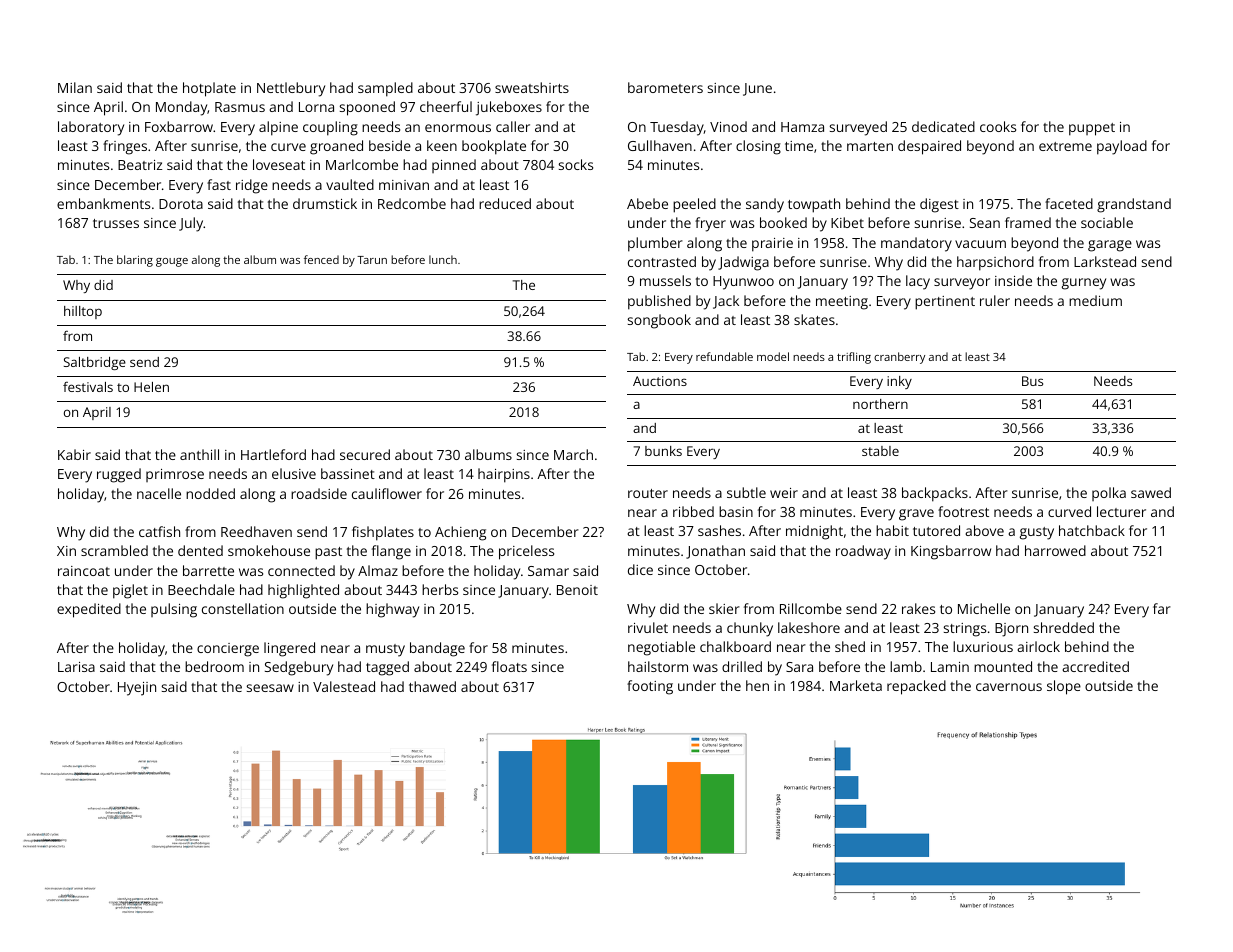  Describe the element at coordinates (137, 689) in the screenshot. I see `Hyejin` at that location.
